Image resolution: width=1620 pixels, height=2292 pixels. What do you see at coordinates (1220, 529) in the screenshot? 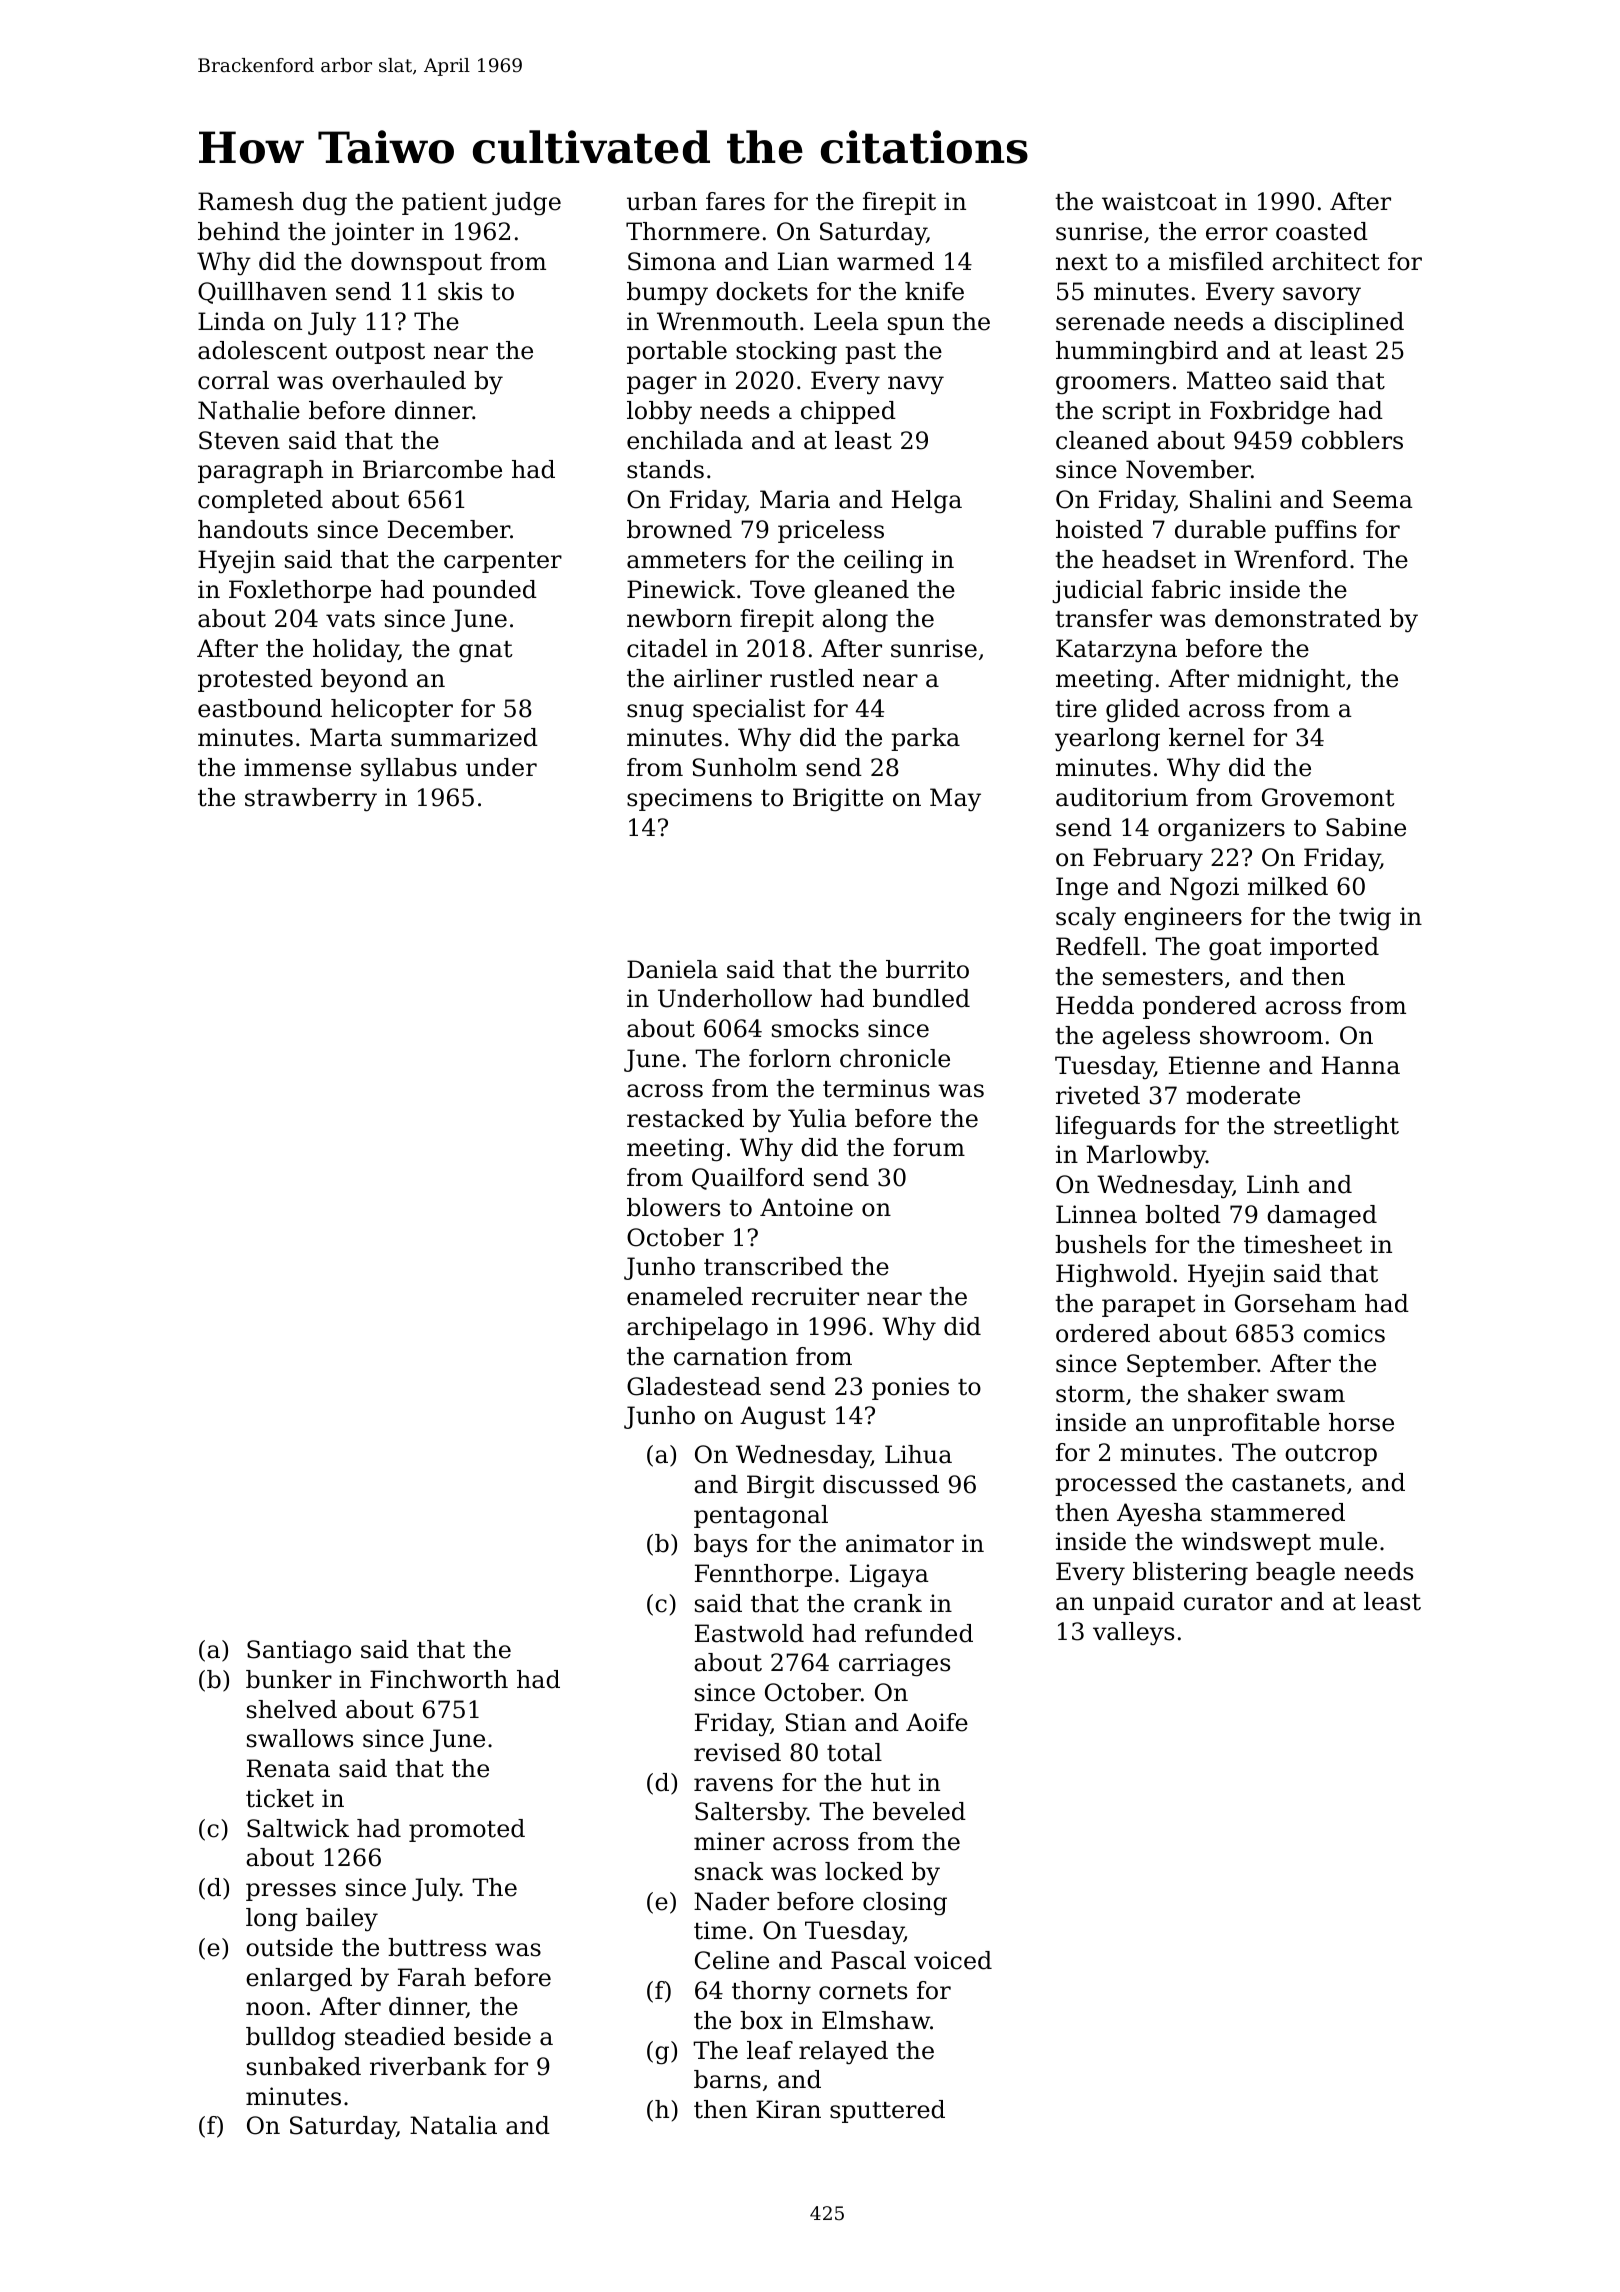
I see `durable` at bounding box center [1220, 529].
